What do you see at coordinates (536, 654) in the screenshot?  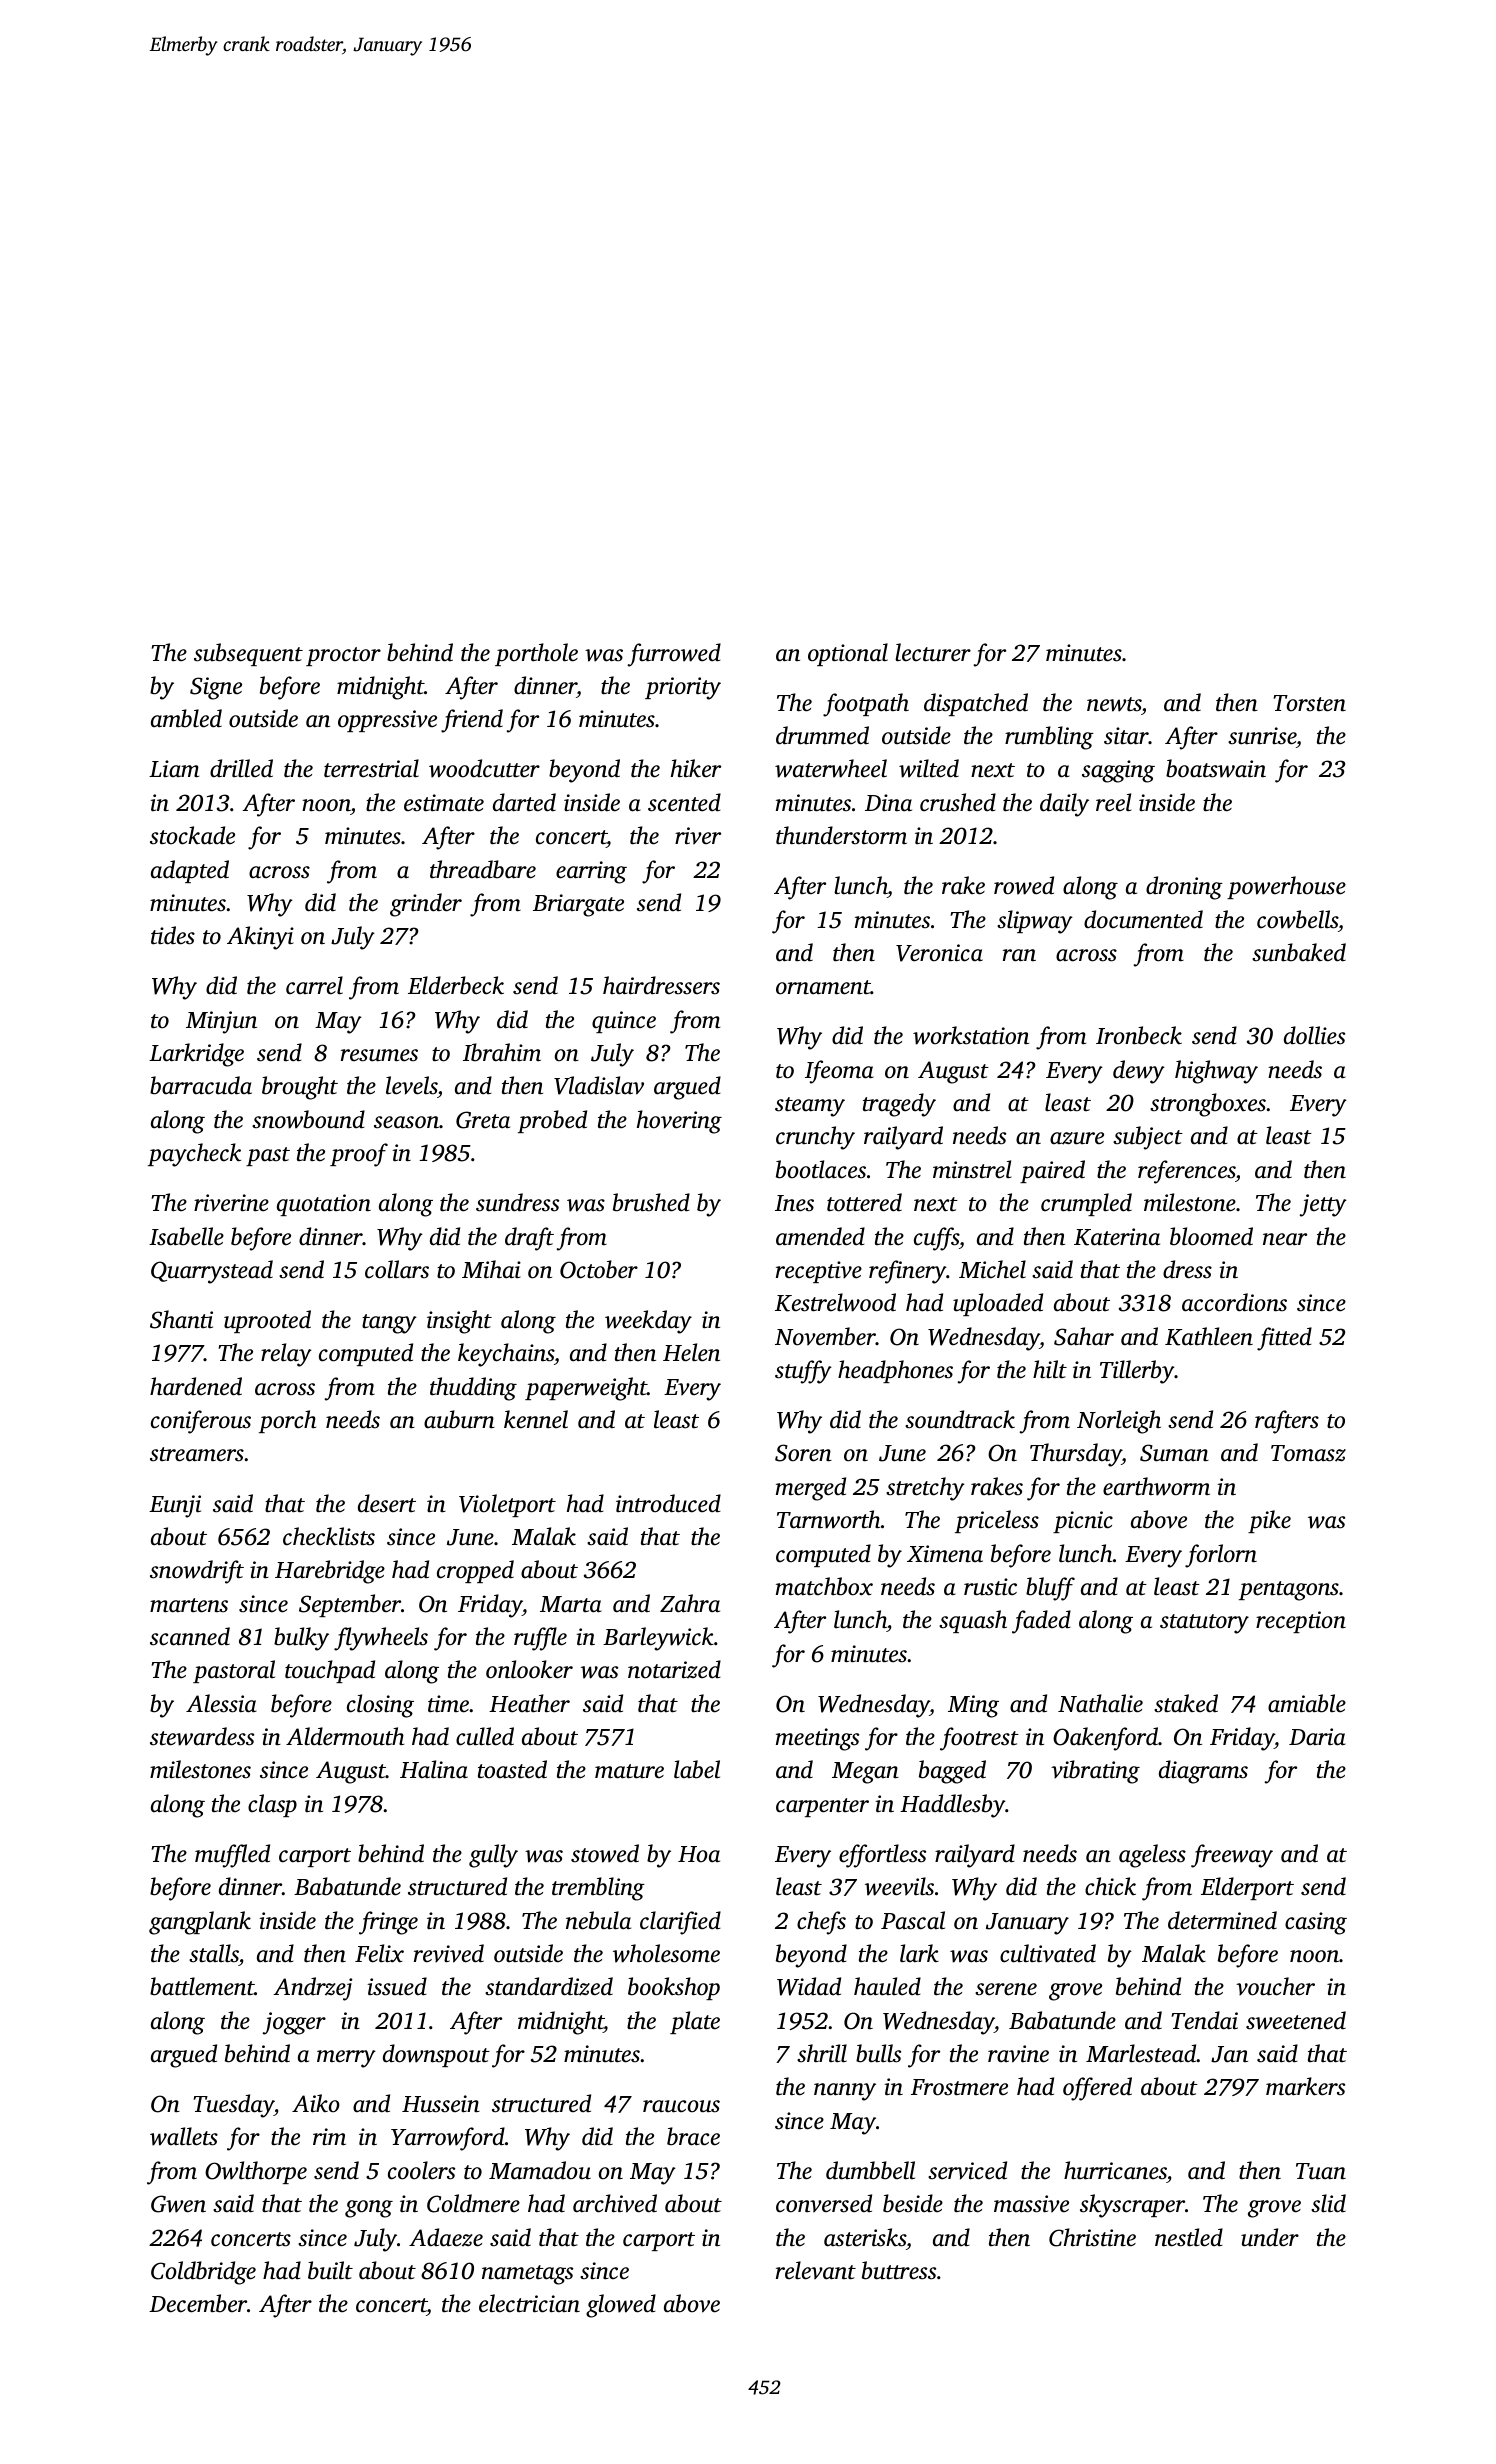 I see `porthole` at bounding box center [536, 654].
